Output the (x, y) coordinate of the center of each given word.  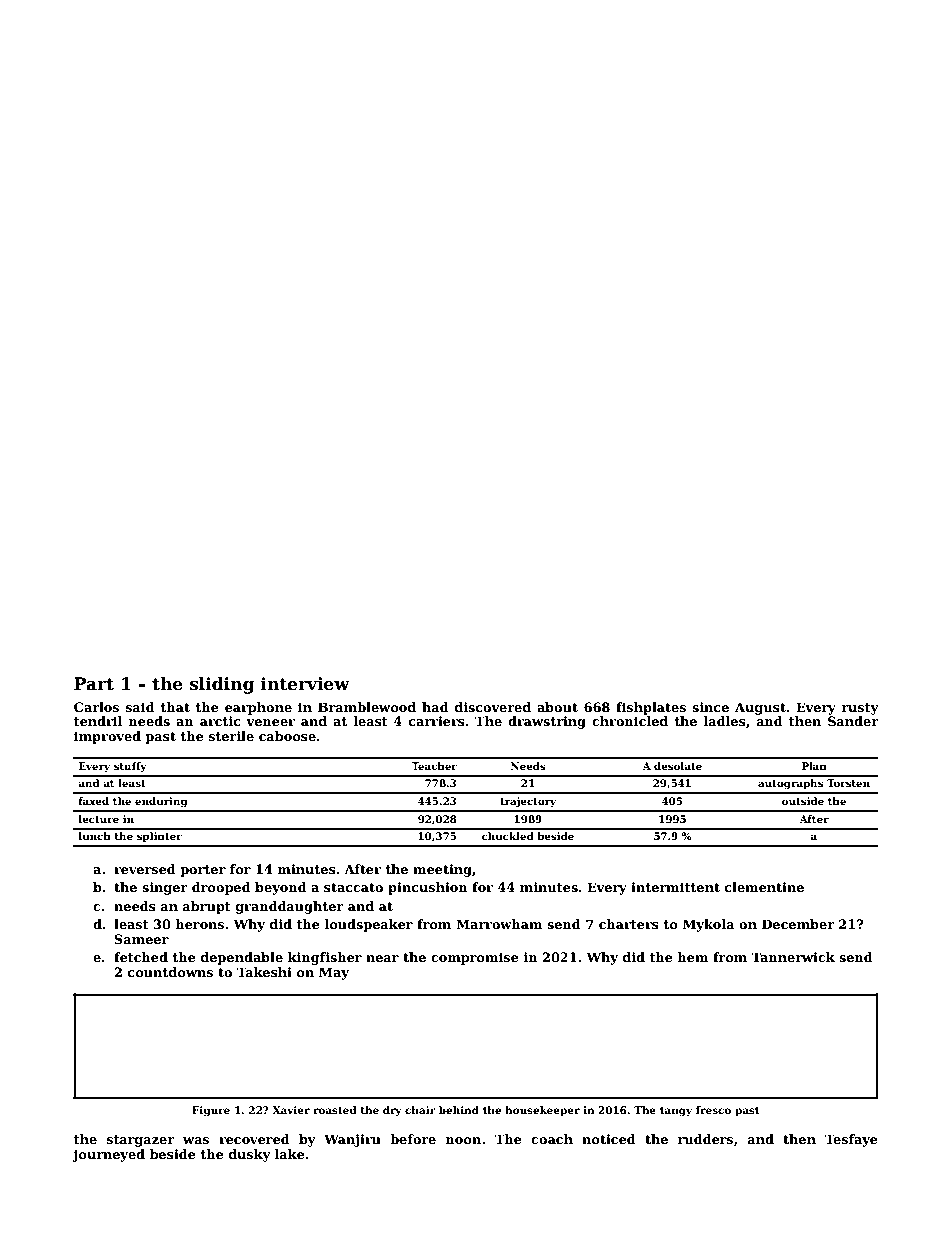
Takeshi (264, 972)
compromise (475, 958)
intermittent (675, 887)
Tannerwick (793, 957)
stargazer (141, 1141)
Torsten (848, 783)
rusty (860, 709)
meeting (442, 870)
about (557, 707)
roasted (335, 1110)
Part (94, 684)
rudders (705, 1139)
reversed (145, 869)
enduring (161, 802)
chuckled (508, 836)
